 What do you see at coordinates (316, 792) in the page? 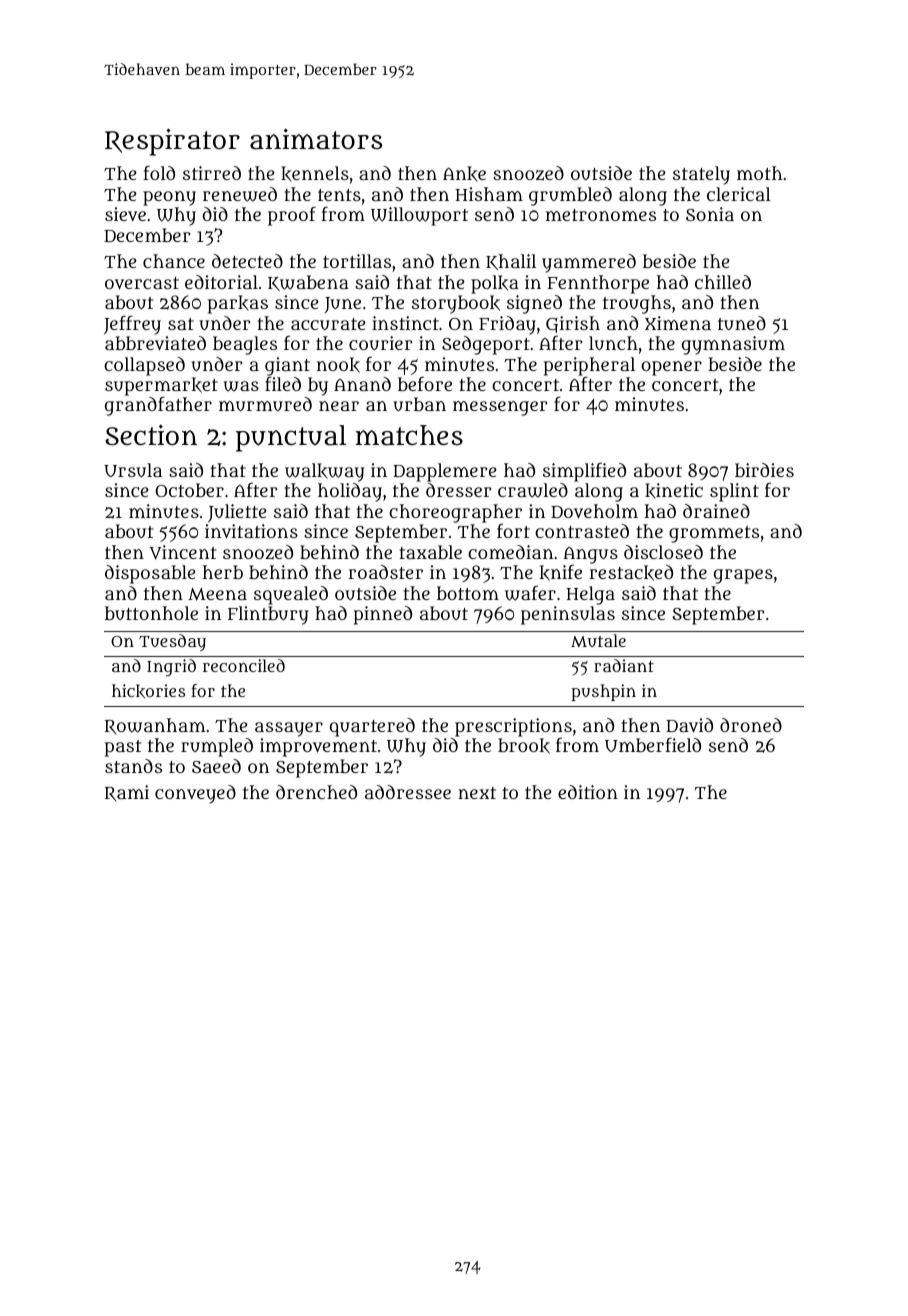
I see `drenched` at bounding box center [316, 792].
